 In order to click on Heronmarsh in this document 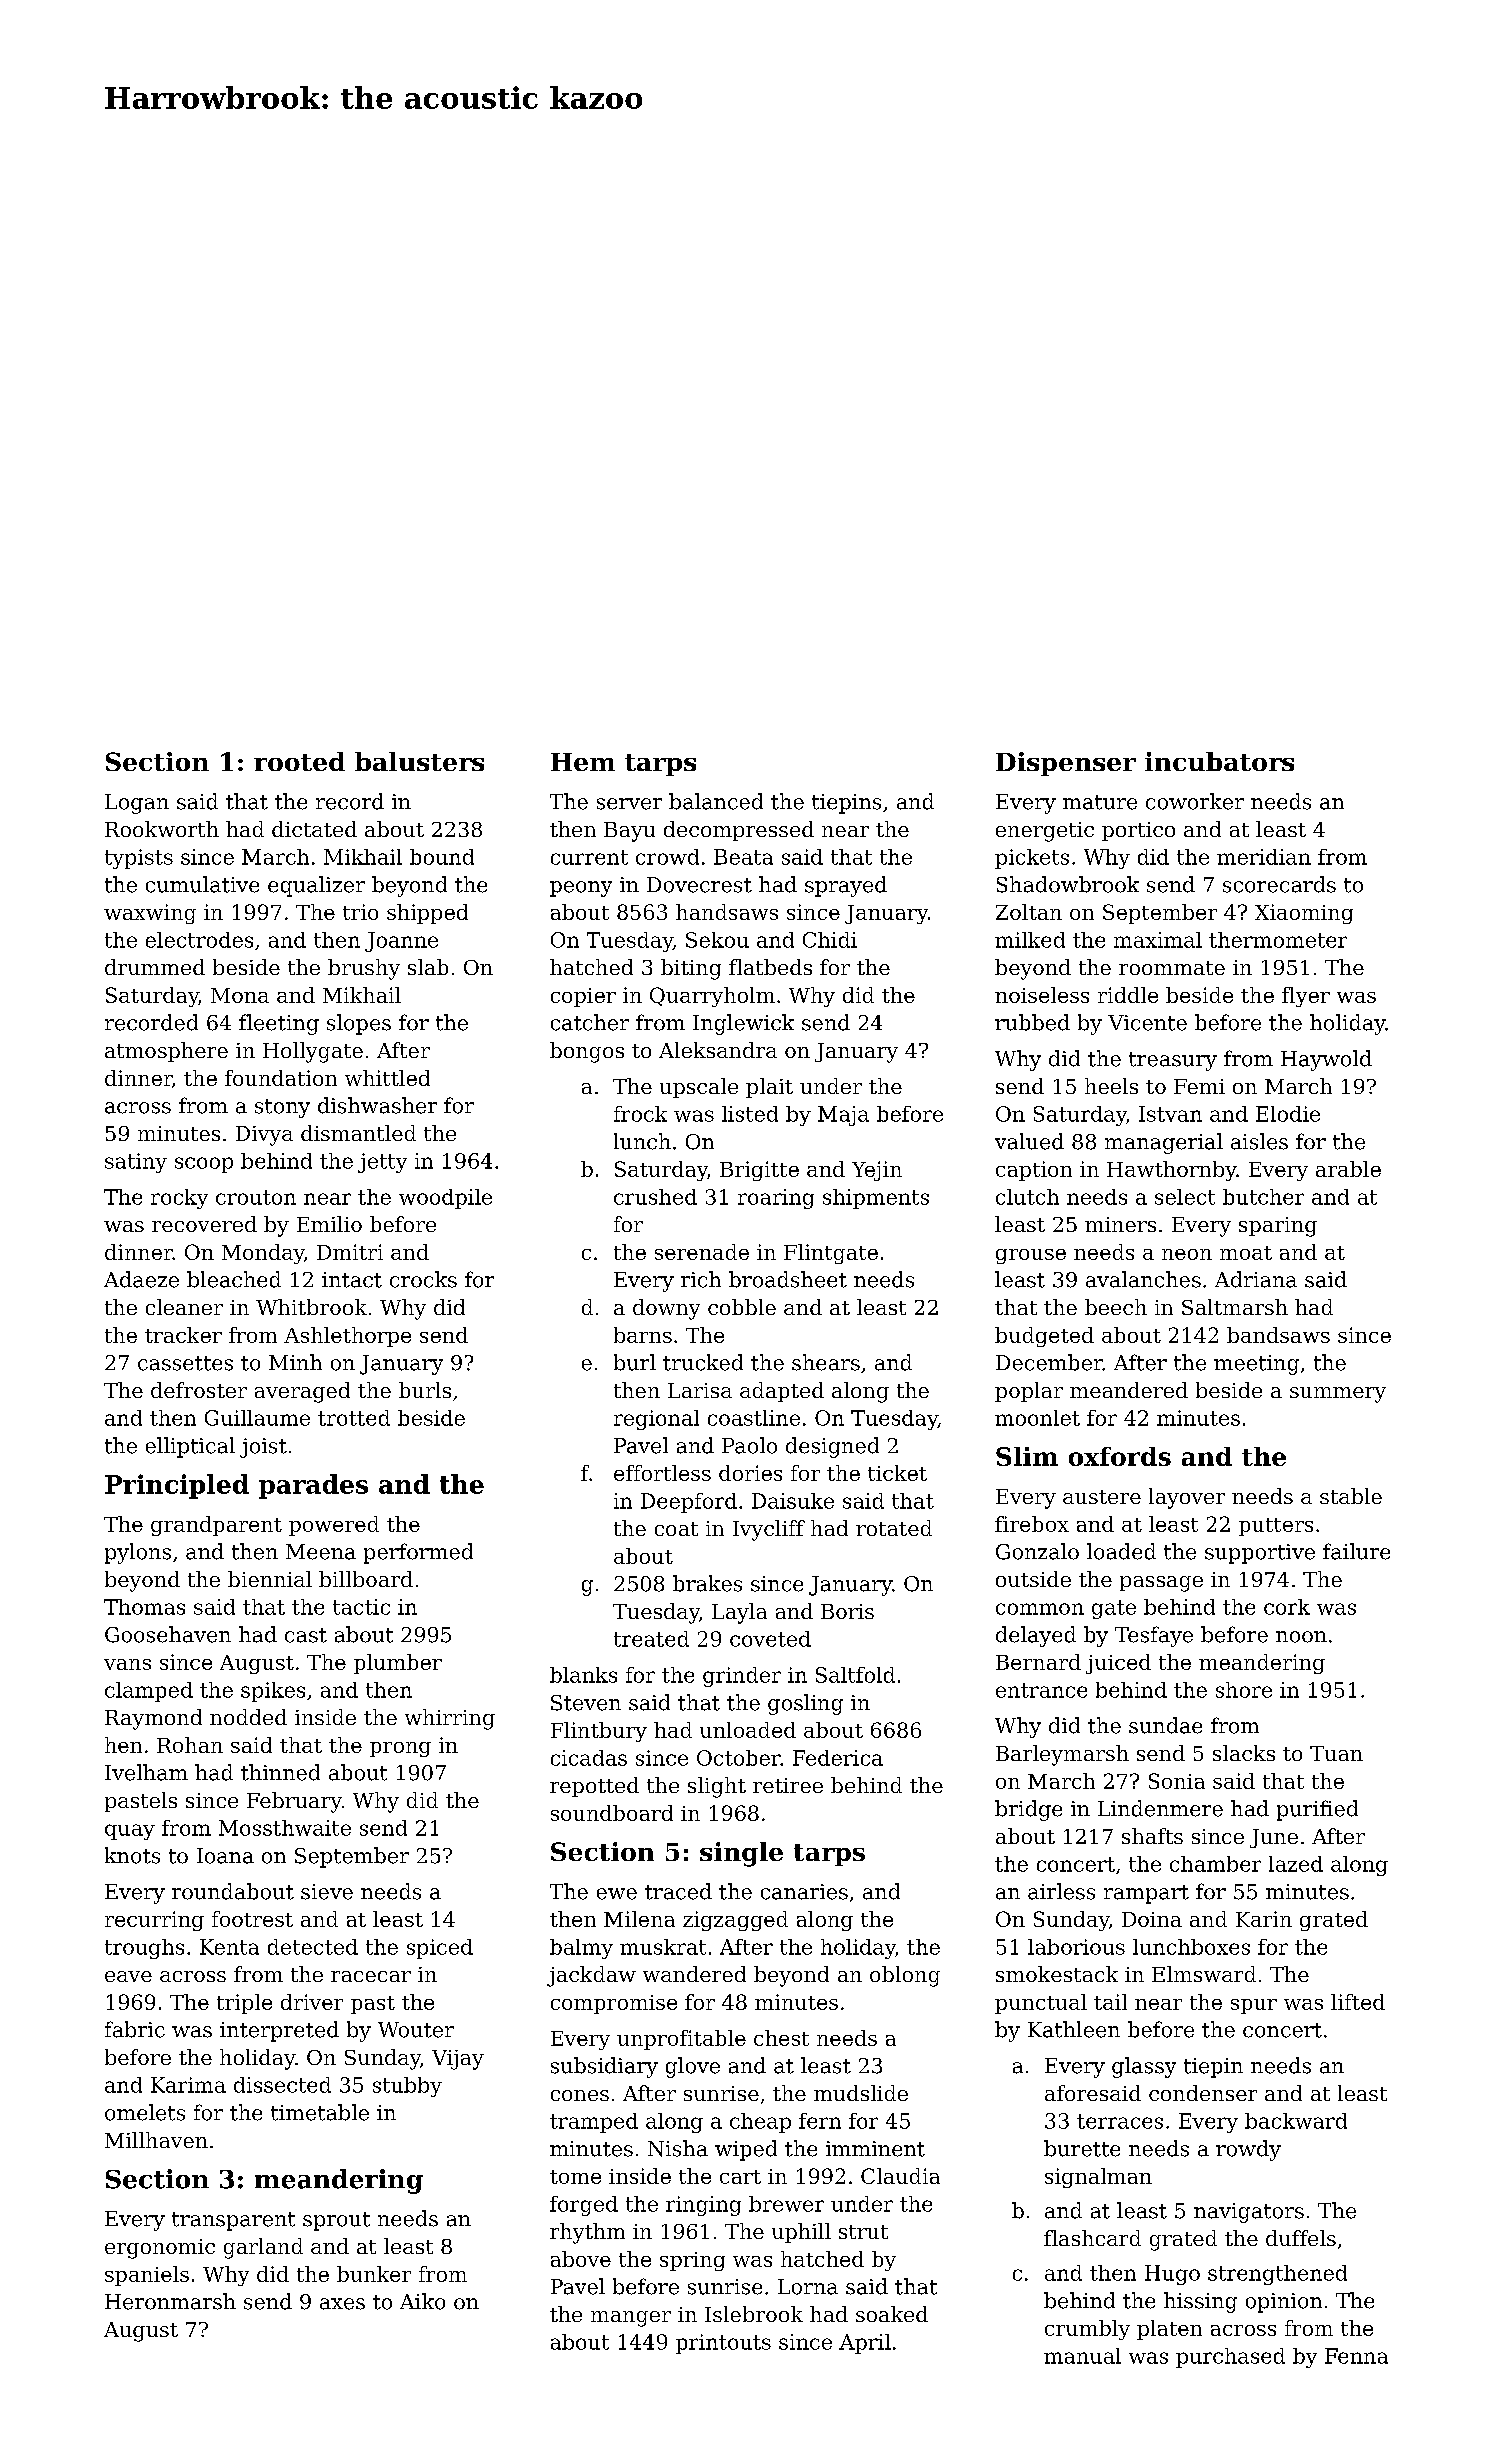, I will do `click(170, 2301)`.
